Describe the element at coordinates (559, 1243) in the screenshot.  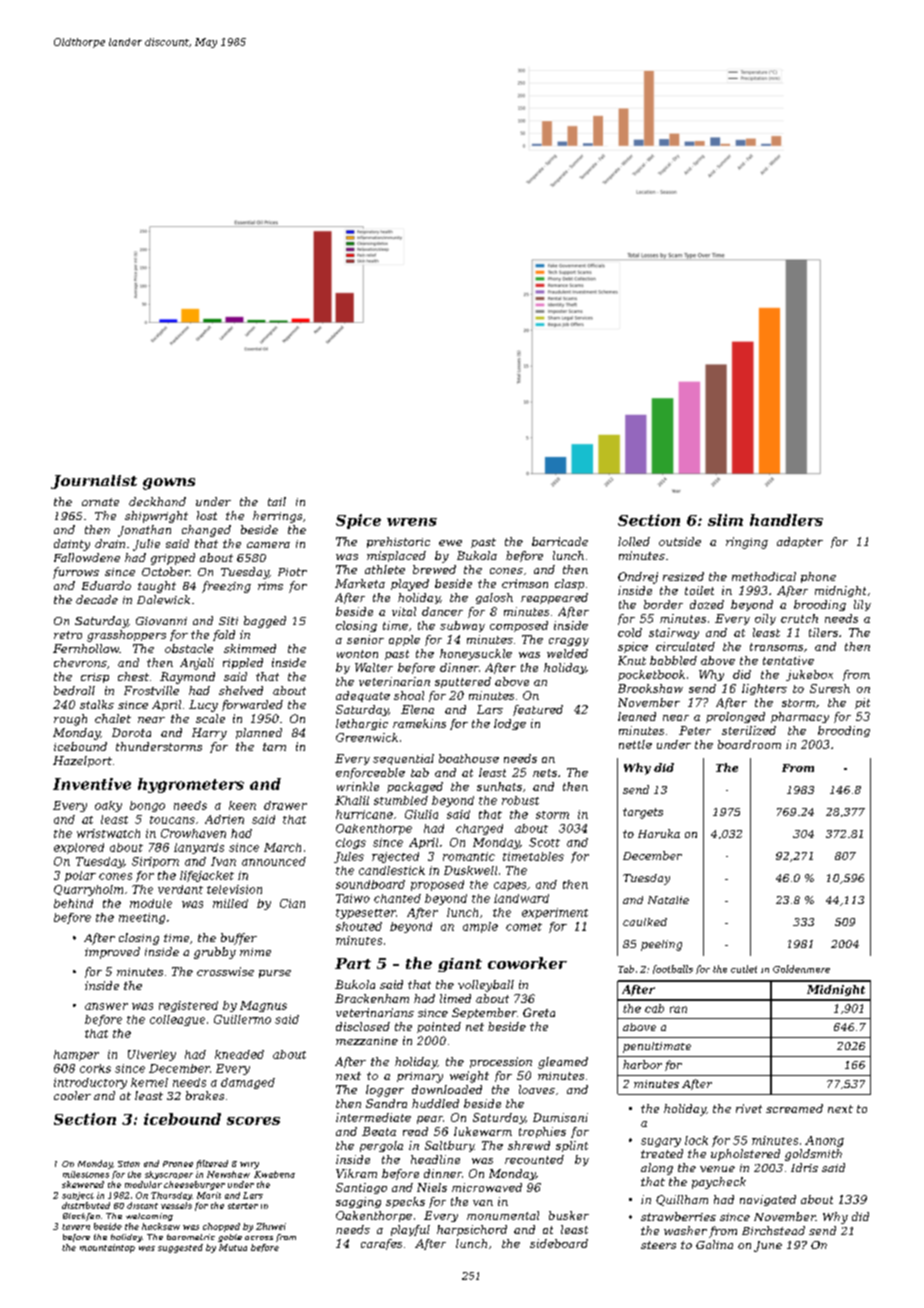
I see `sideboard` at that location.
